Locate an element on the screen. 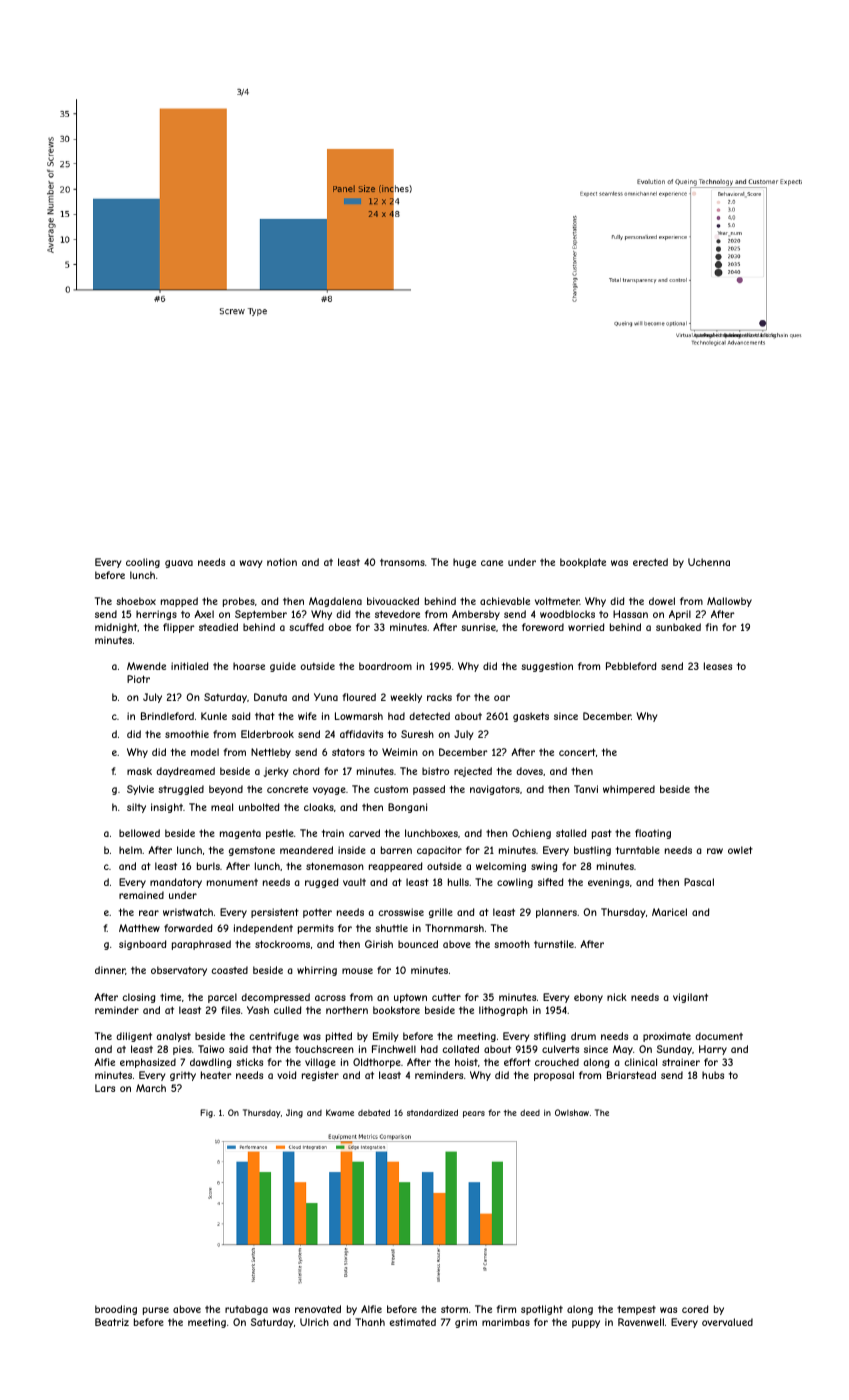 This screenshot has height=1400, width=849. Piotr is located at coordinates (138, 679).
